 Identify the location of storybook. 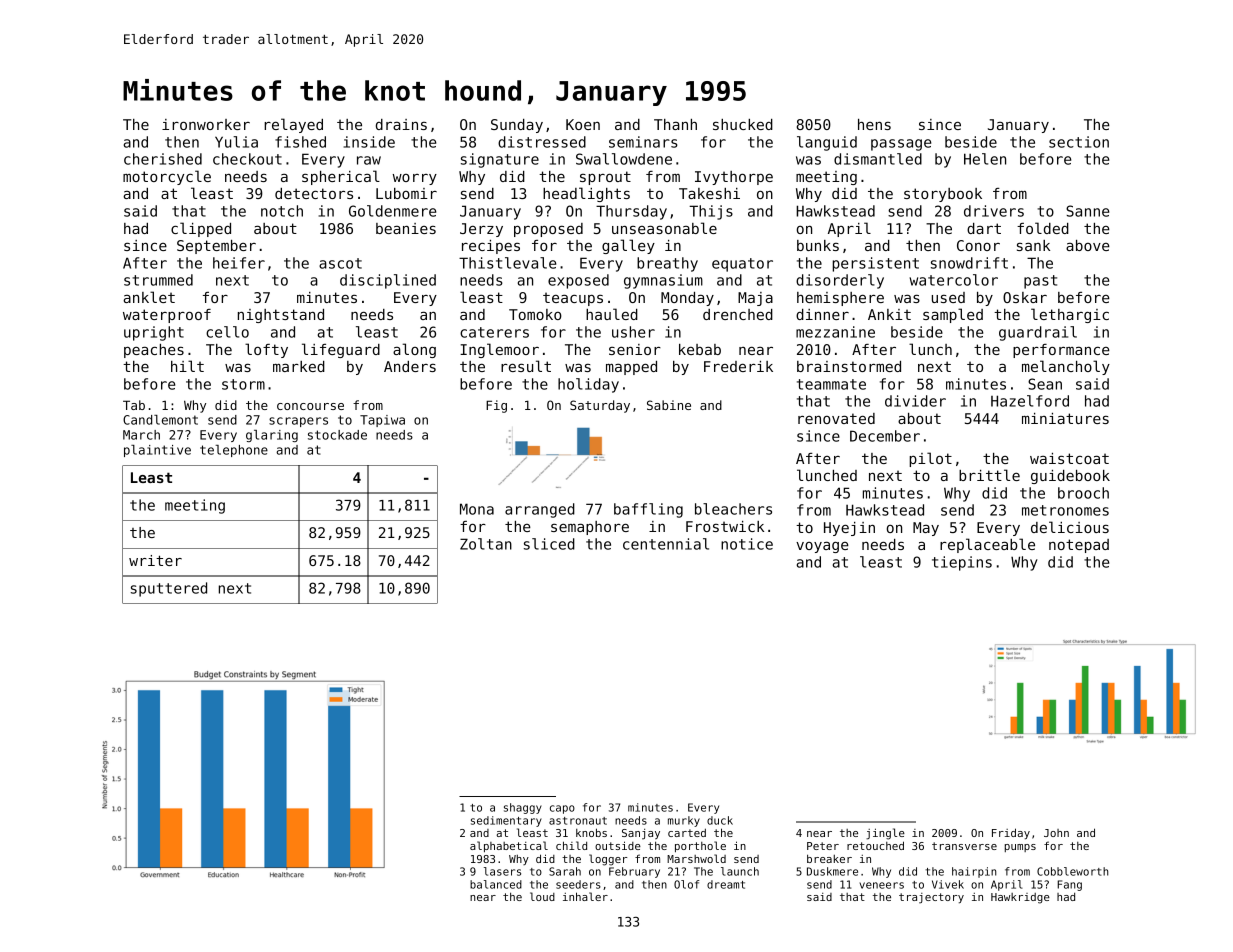
(943, 195).
